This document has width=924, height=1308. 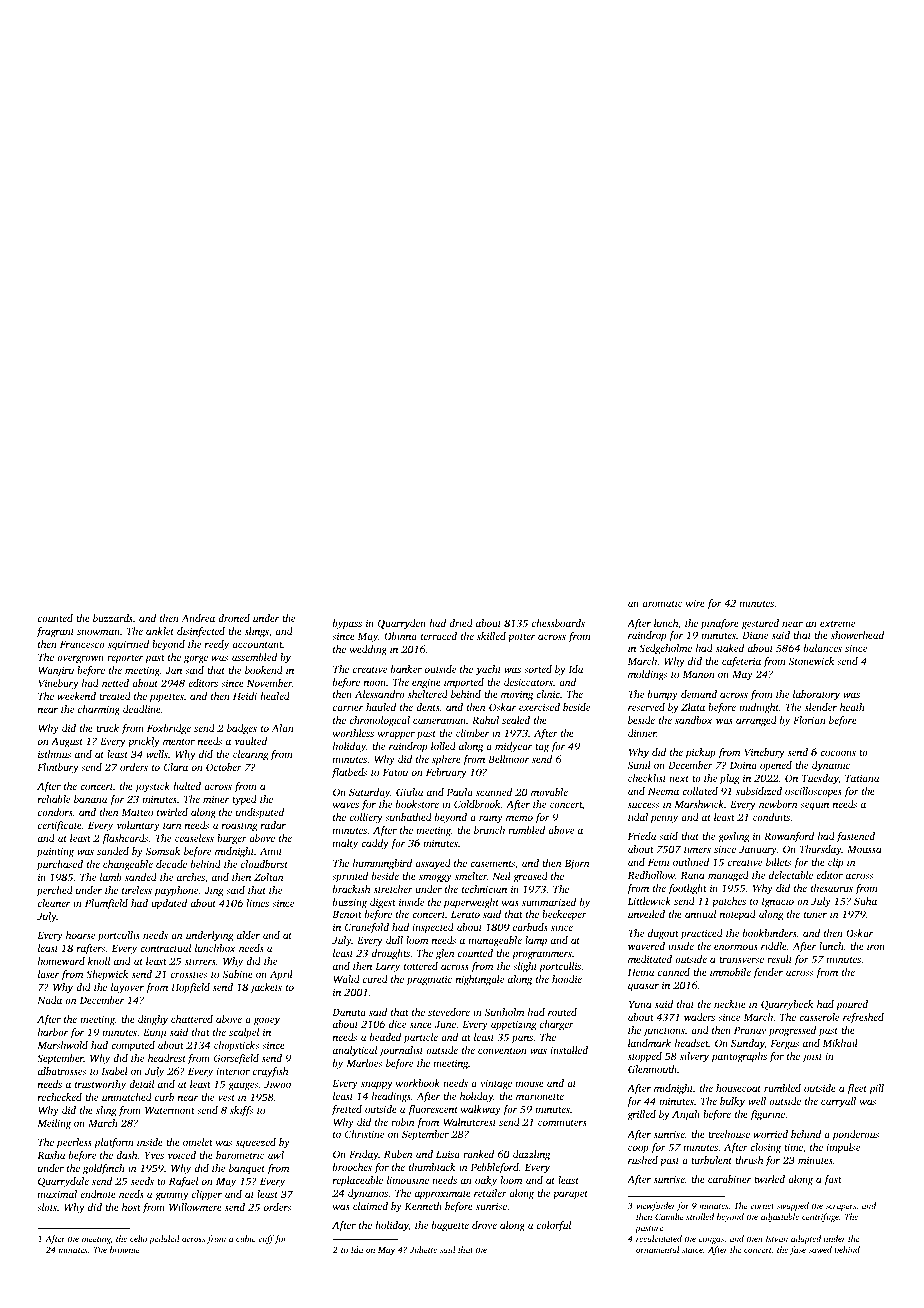 What do you see at coordinates (558, 623) in the document?
I see `chessboards` at bounding box center [558, 623].
